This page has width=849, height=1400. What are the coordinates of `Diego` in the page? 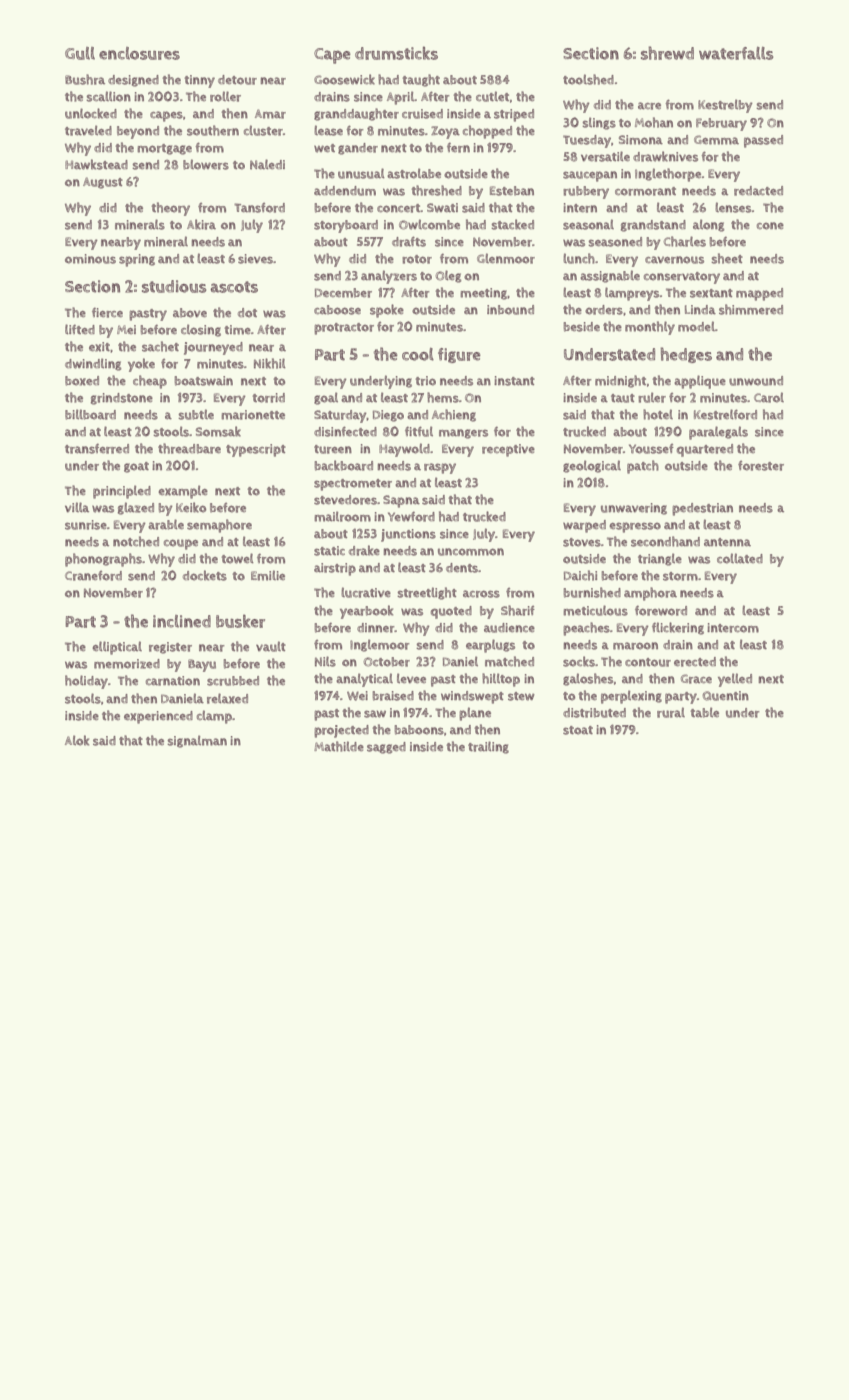 It's located at (388, 416).
